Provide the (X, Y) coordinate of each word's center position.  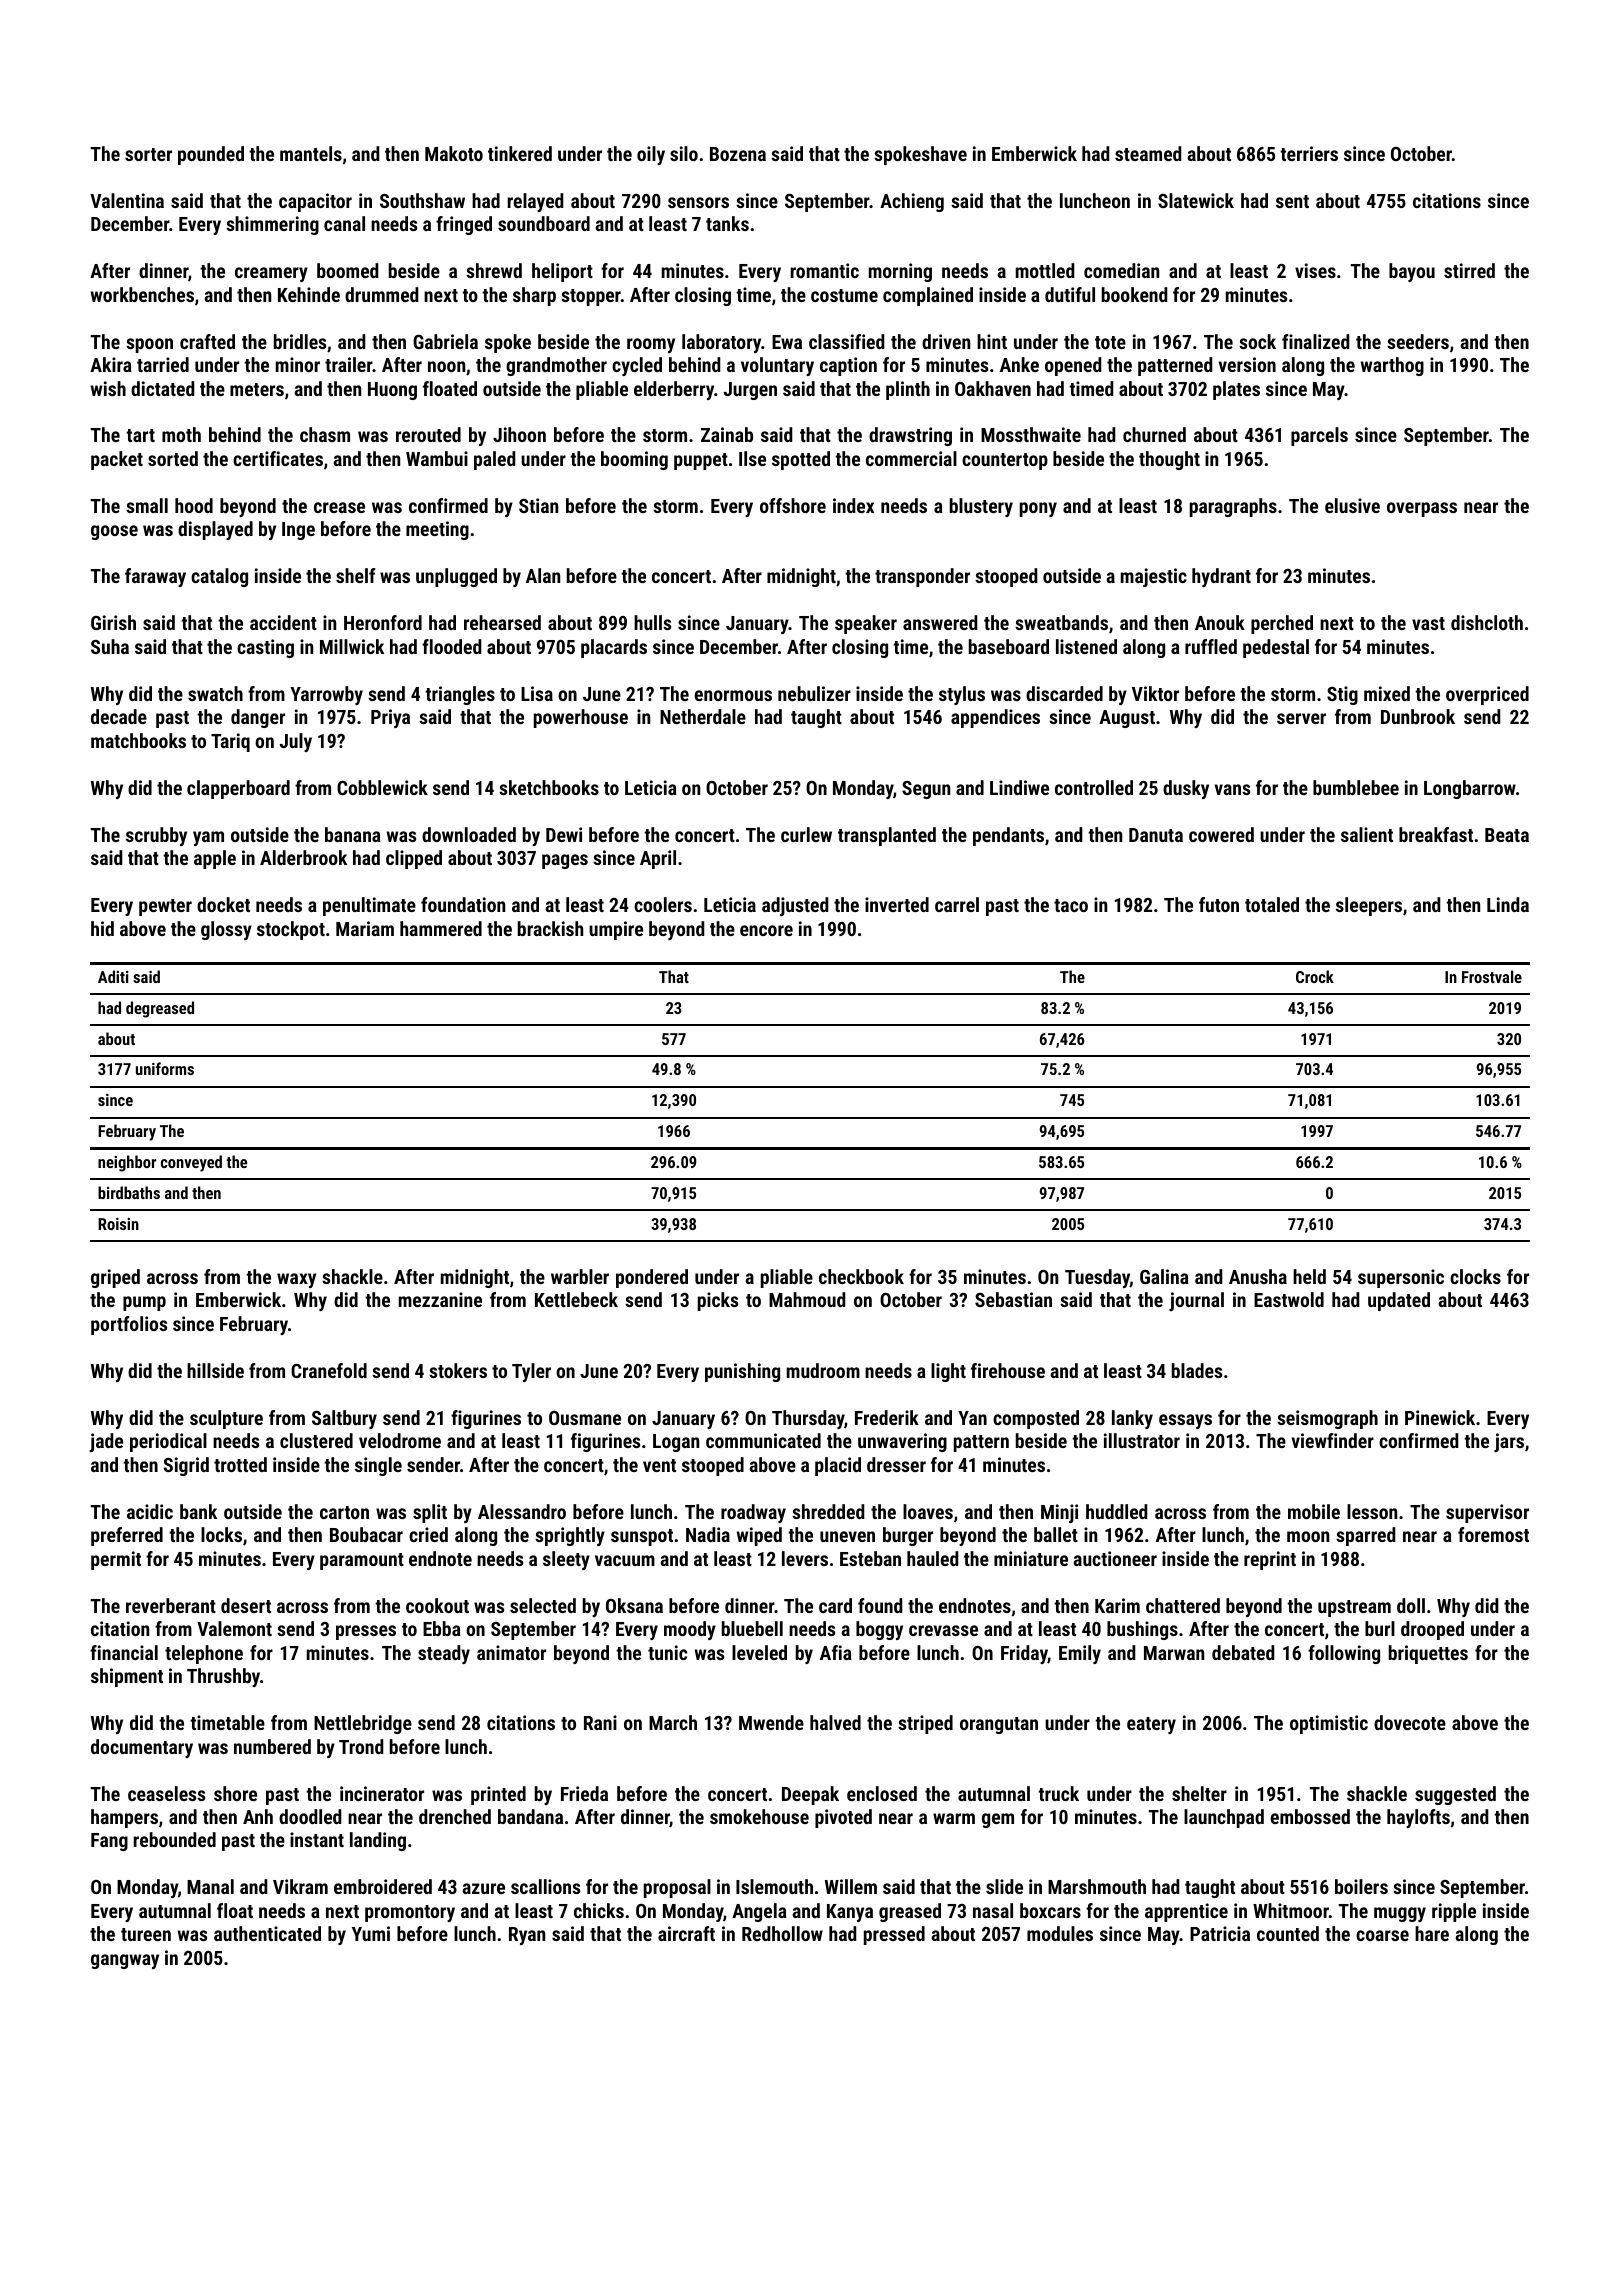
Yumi (371, 1933)
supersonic (1401, 1278)
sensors (698, 202)
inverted (897, 904)
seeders (1418, 341)
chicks (599, 1910)
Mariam (365, 928)
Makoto (454, 153)
